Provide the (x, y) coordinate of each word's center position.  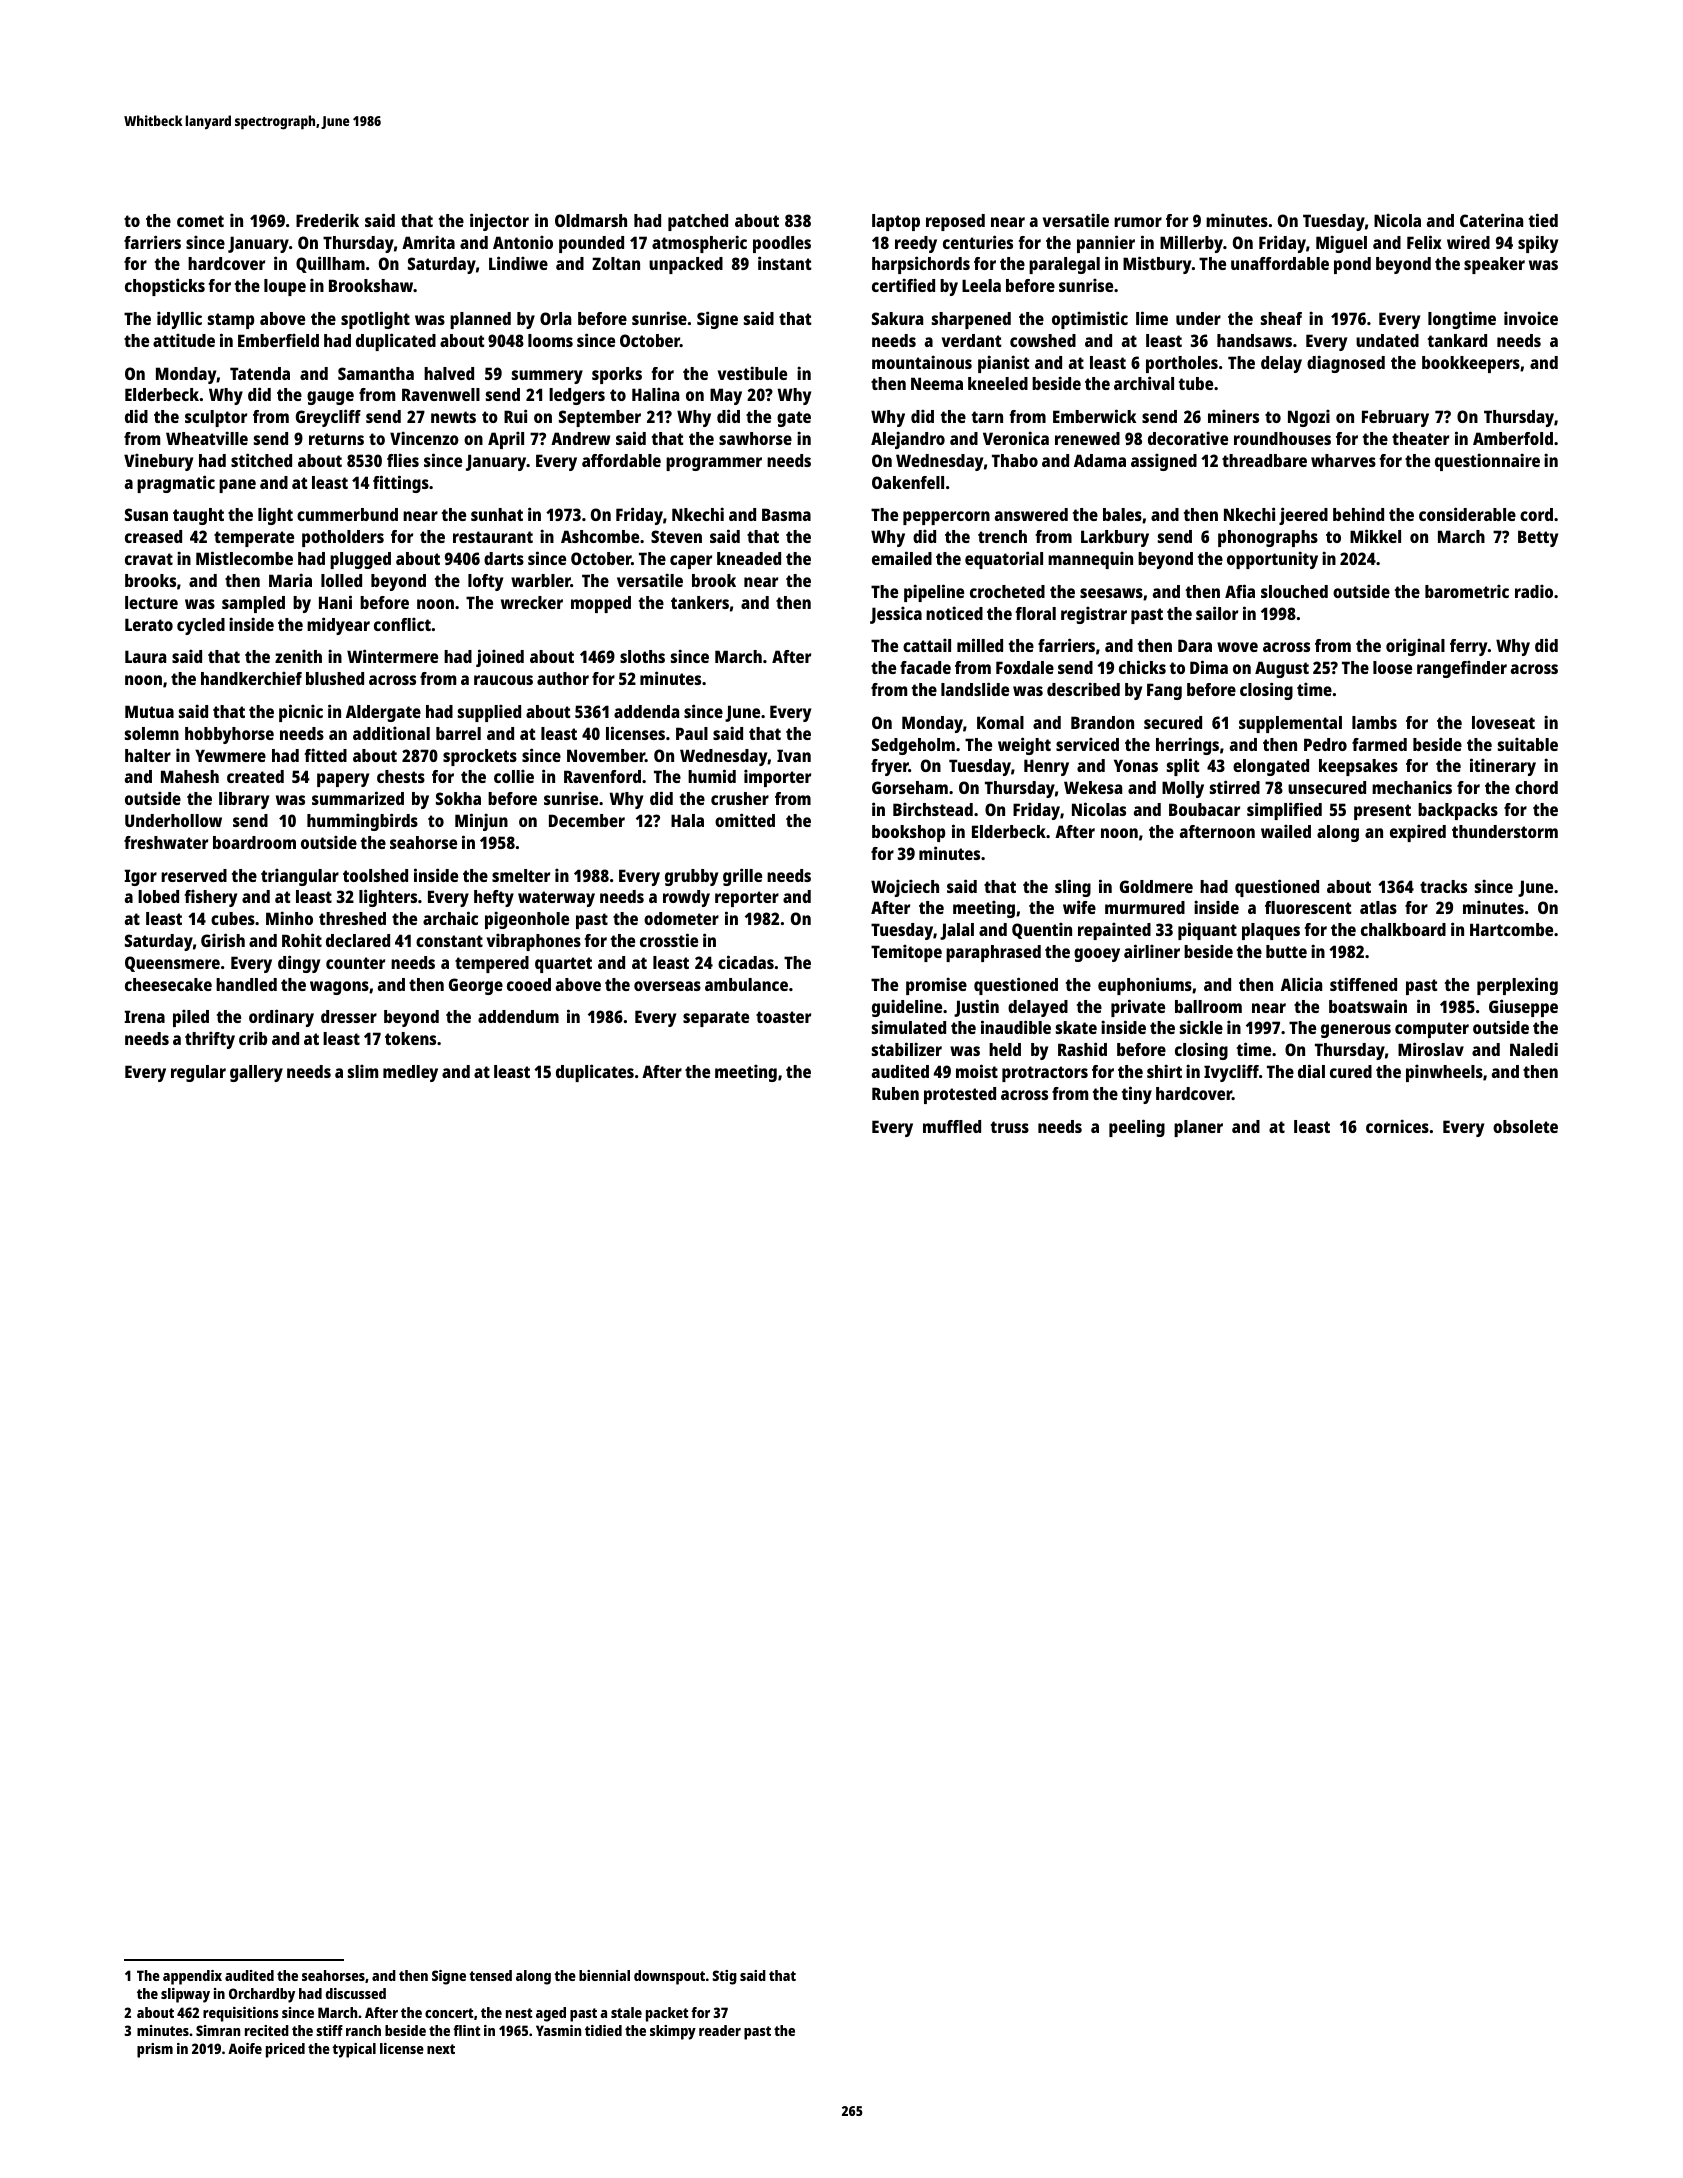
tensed (490, 1975)
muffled (952, 1126)
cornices (1397, 1126)
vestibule (752, 373)
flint (467, 2030)
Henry (1046, 767)
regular (198, 1073)
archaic (450, 918)
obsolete (1525, 1126)
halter (148, 755)
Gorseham (910, 787)
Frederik (327, 220)
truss (1010, 1127)
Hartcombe (1511, 929)
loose (1392, 667)
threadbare (1264, 460)
